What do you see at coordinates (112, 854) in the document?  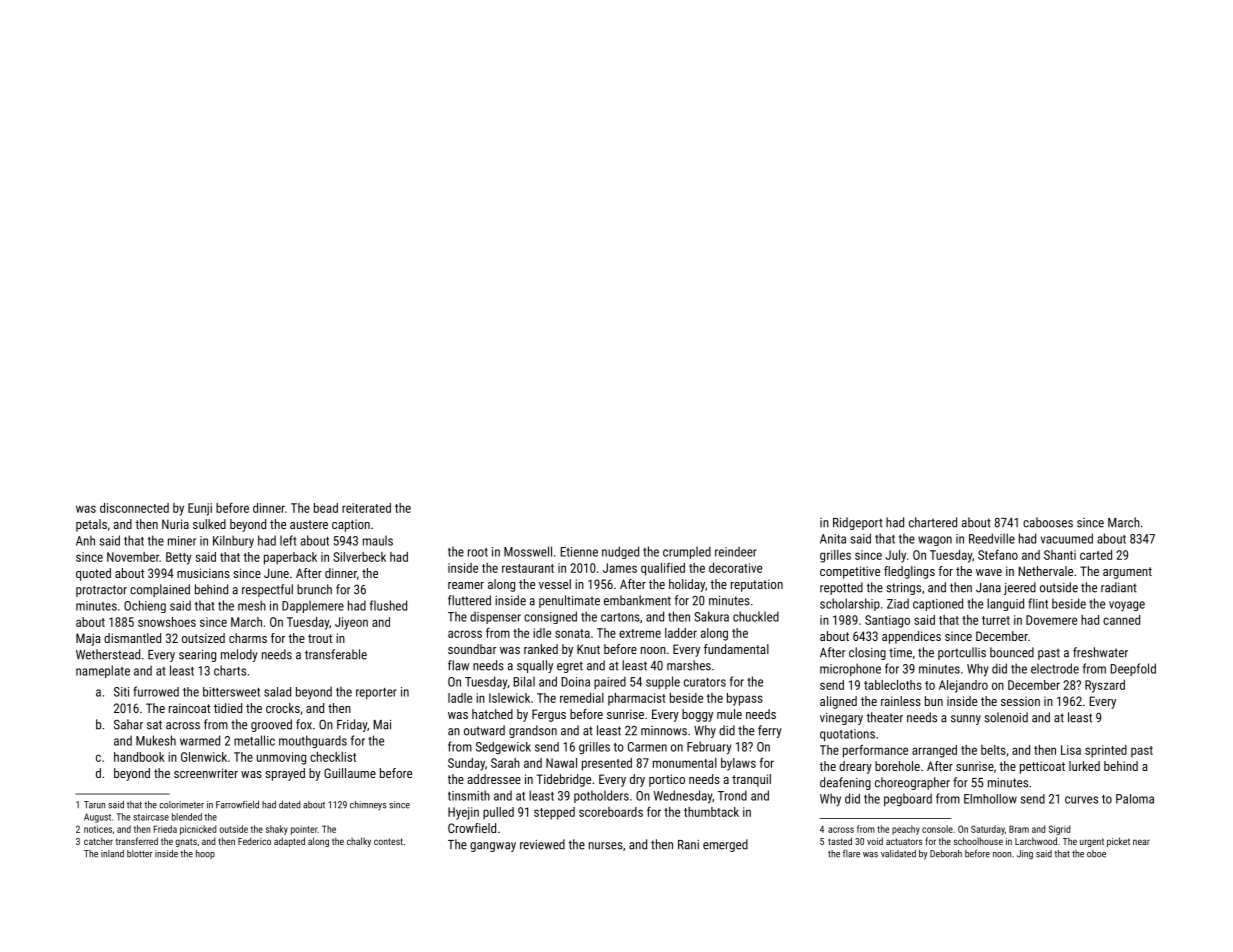 I see `inland` at bounding box center [112, 854].
